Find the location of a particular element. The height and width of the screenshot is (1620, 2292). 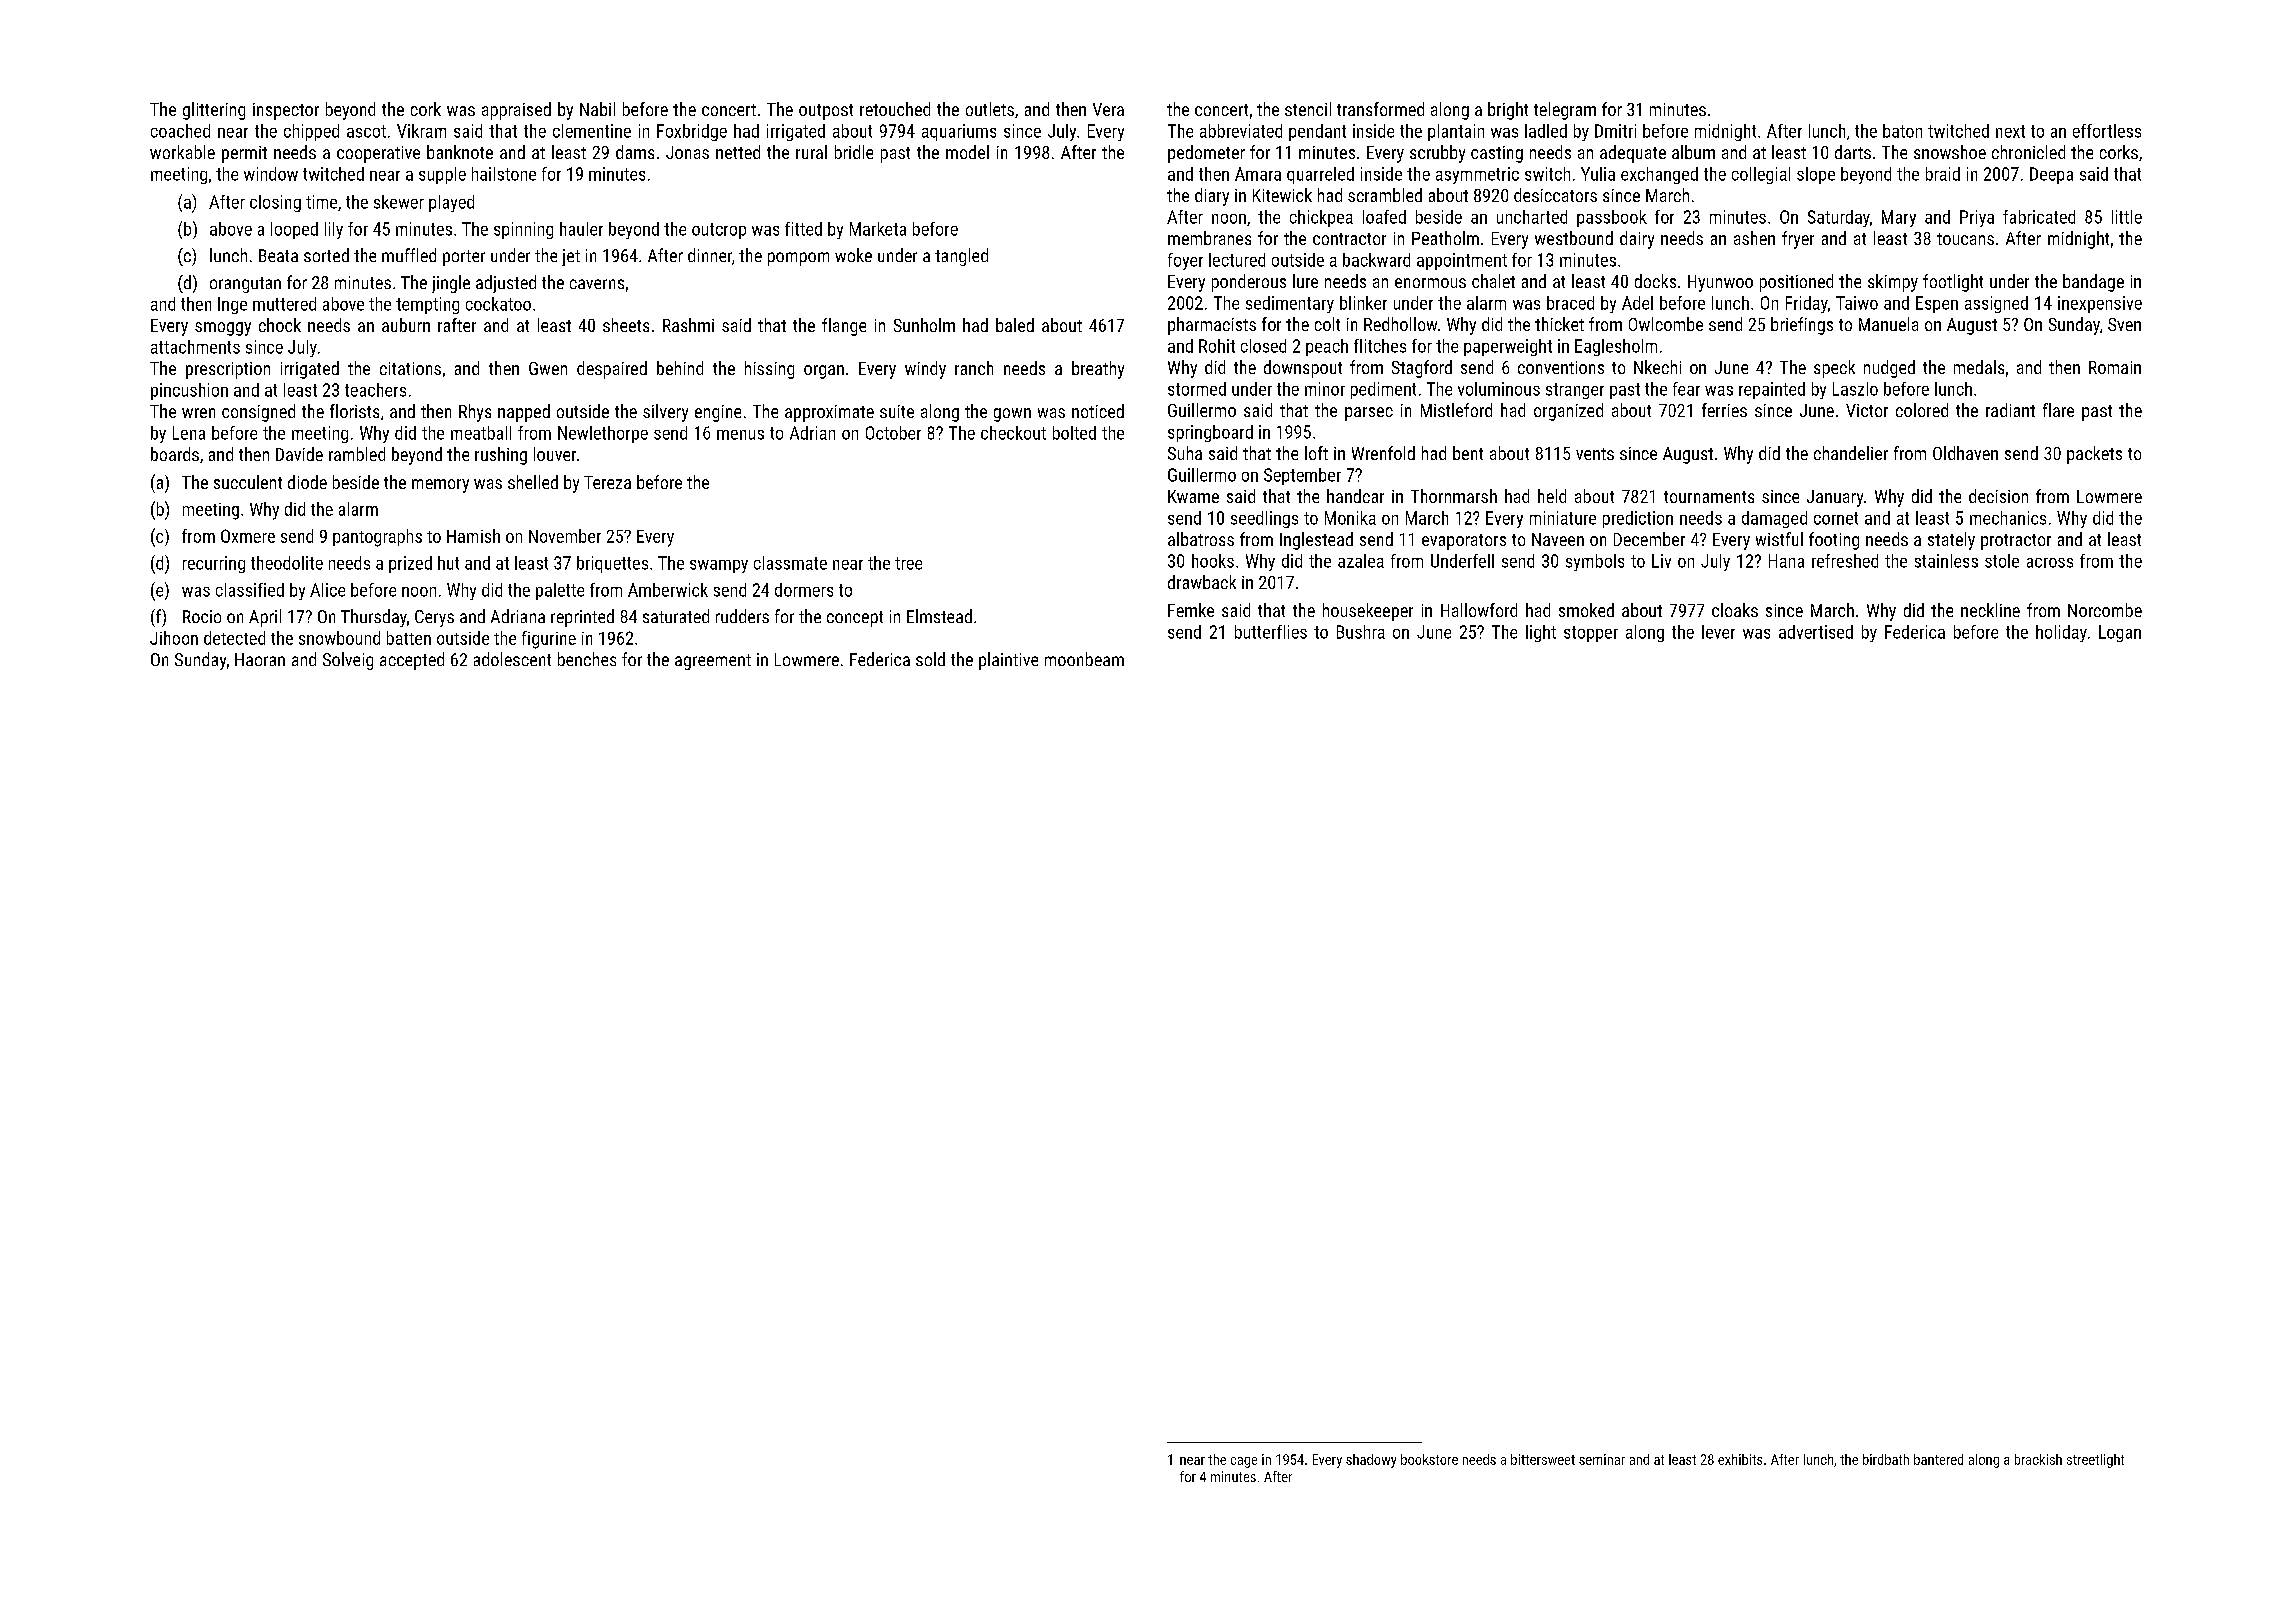

hauler is located at coordinates (581, 229).
